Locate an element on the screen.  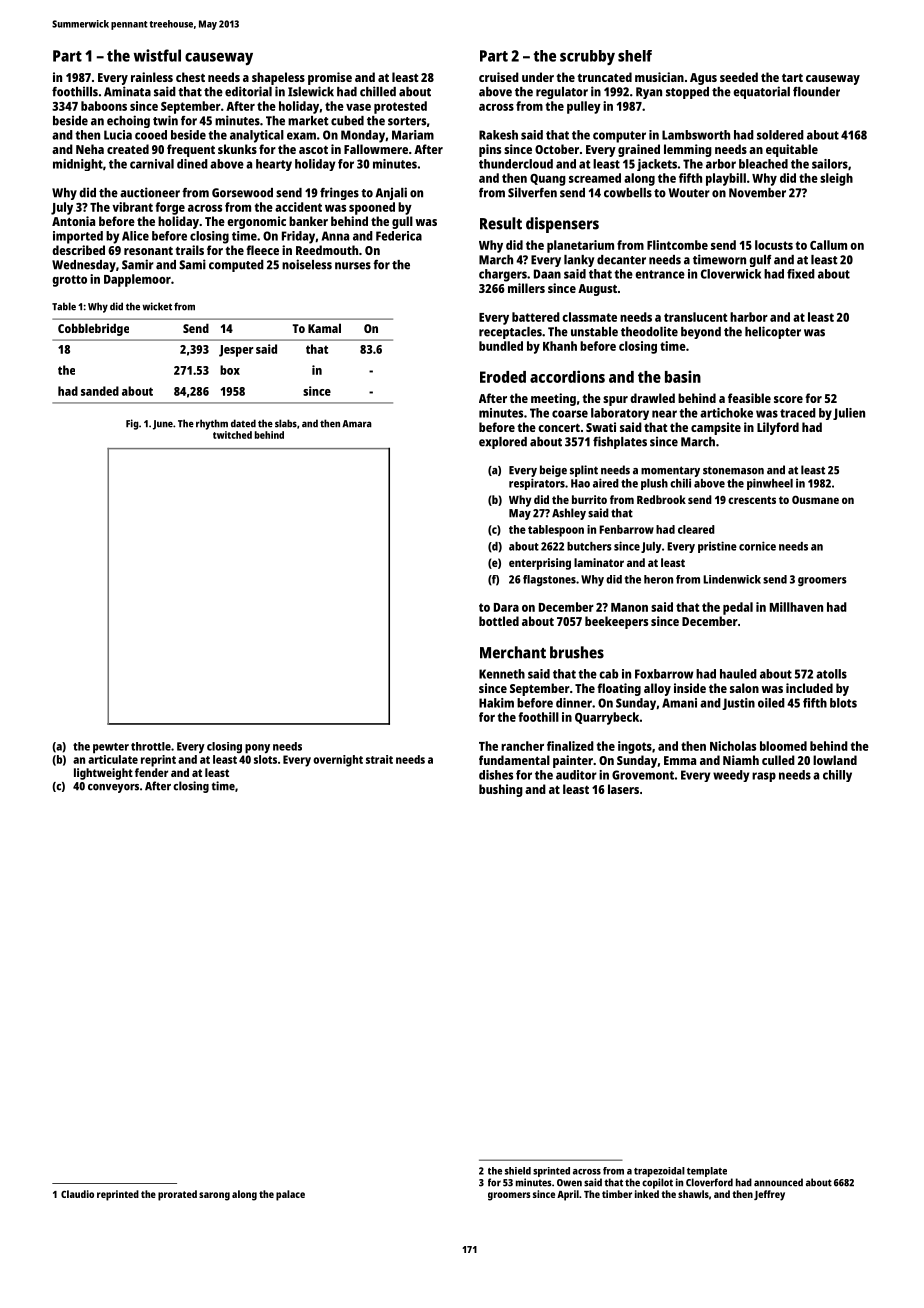
sanded is located at coordinates (100, 391).
